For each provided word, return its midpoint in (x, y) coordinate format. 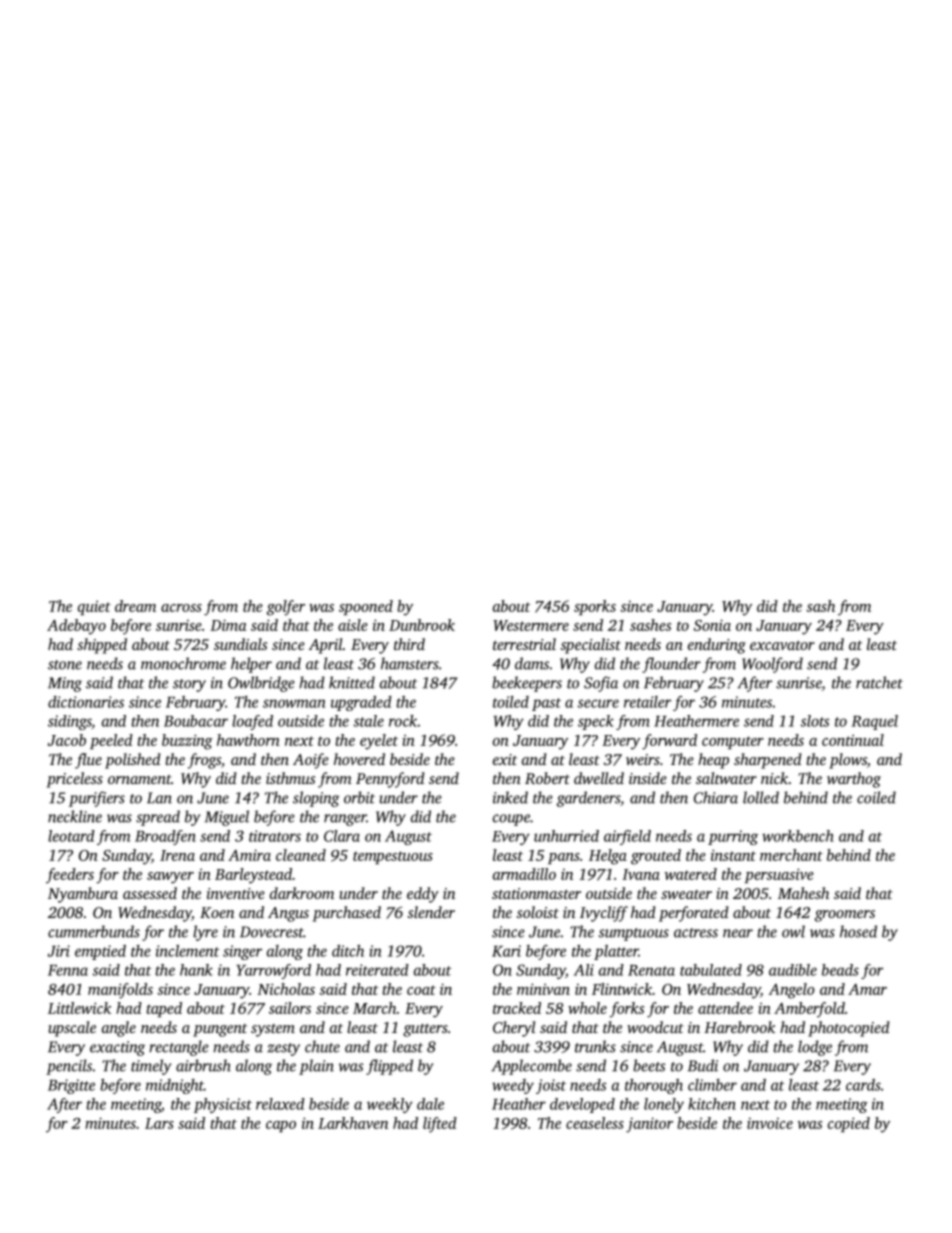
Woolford (772, 665)
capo (281, 1126)
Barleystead (253, 876)
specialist (590, 646)
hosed (858, 931)
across (181, 608)
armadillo (524, 874)
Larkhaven (353, 1123)
